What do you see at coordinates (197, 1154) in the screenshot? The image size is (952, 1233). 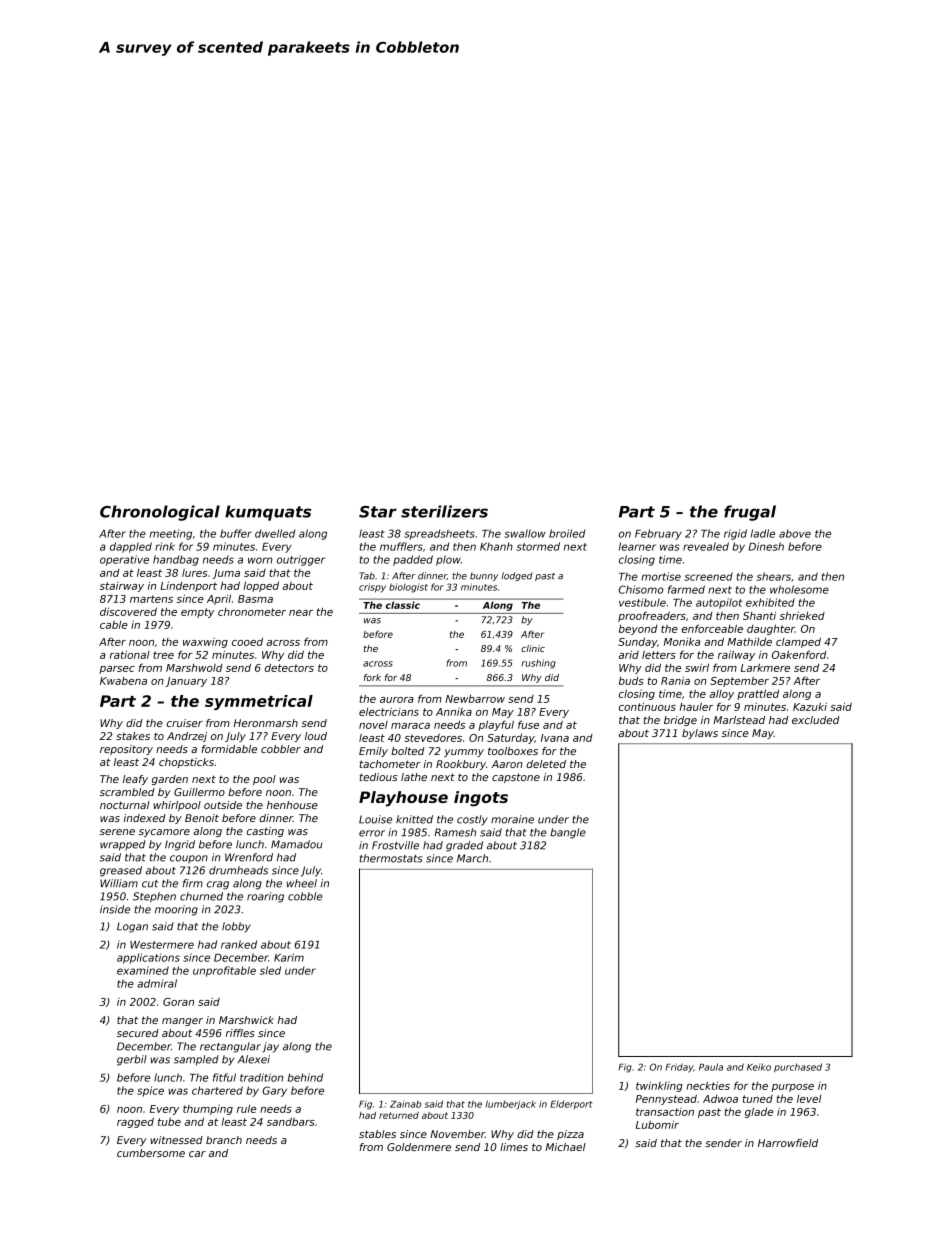 I see `car` at bounding box center [197, 1154].
